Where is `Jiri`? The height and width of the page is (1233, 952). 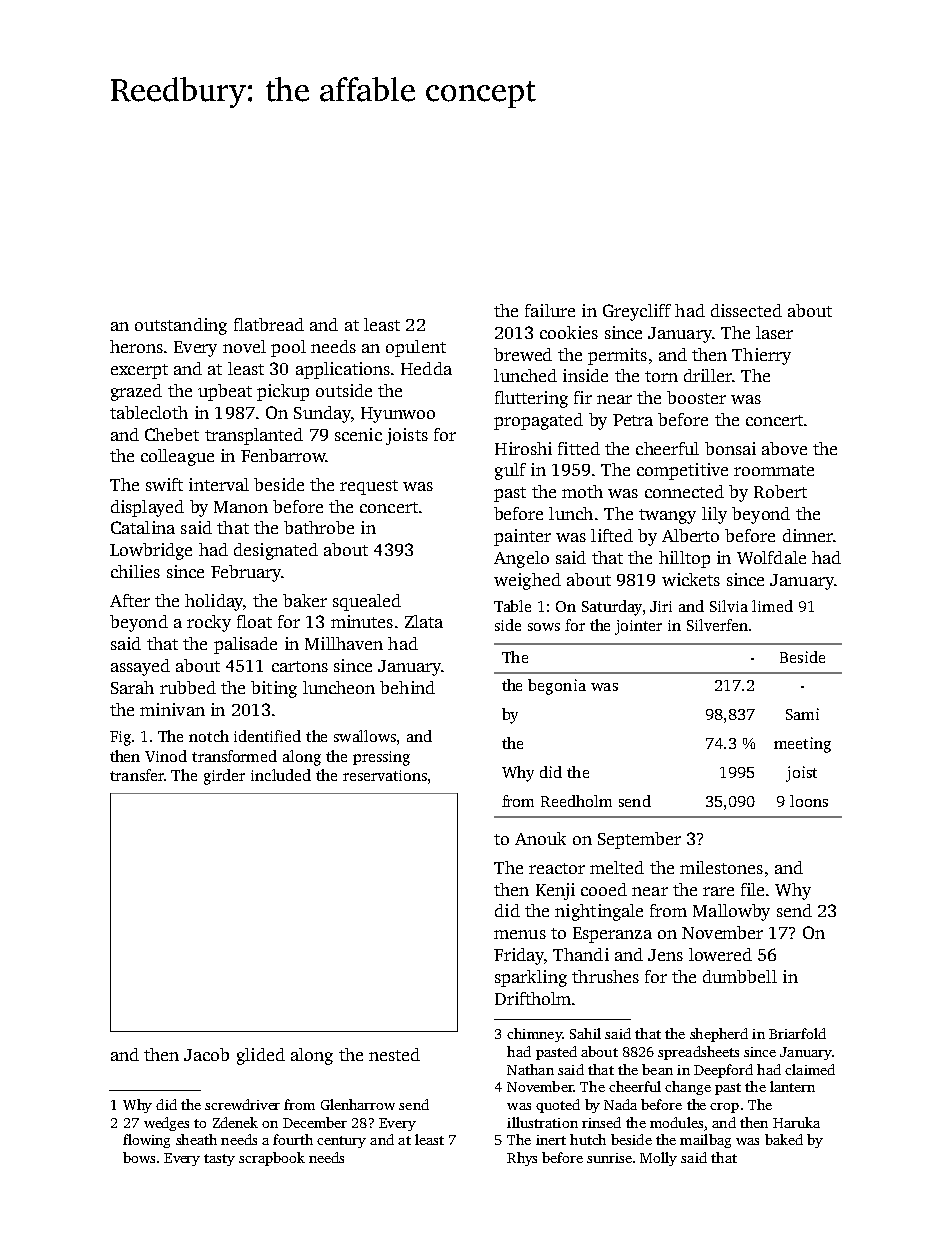 Jiri is located at coordinates (661, 606).
